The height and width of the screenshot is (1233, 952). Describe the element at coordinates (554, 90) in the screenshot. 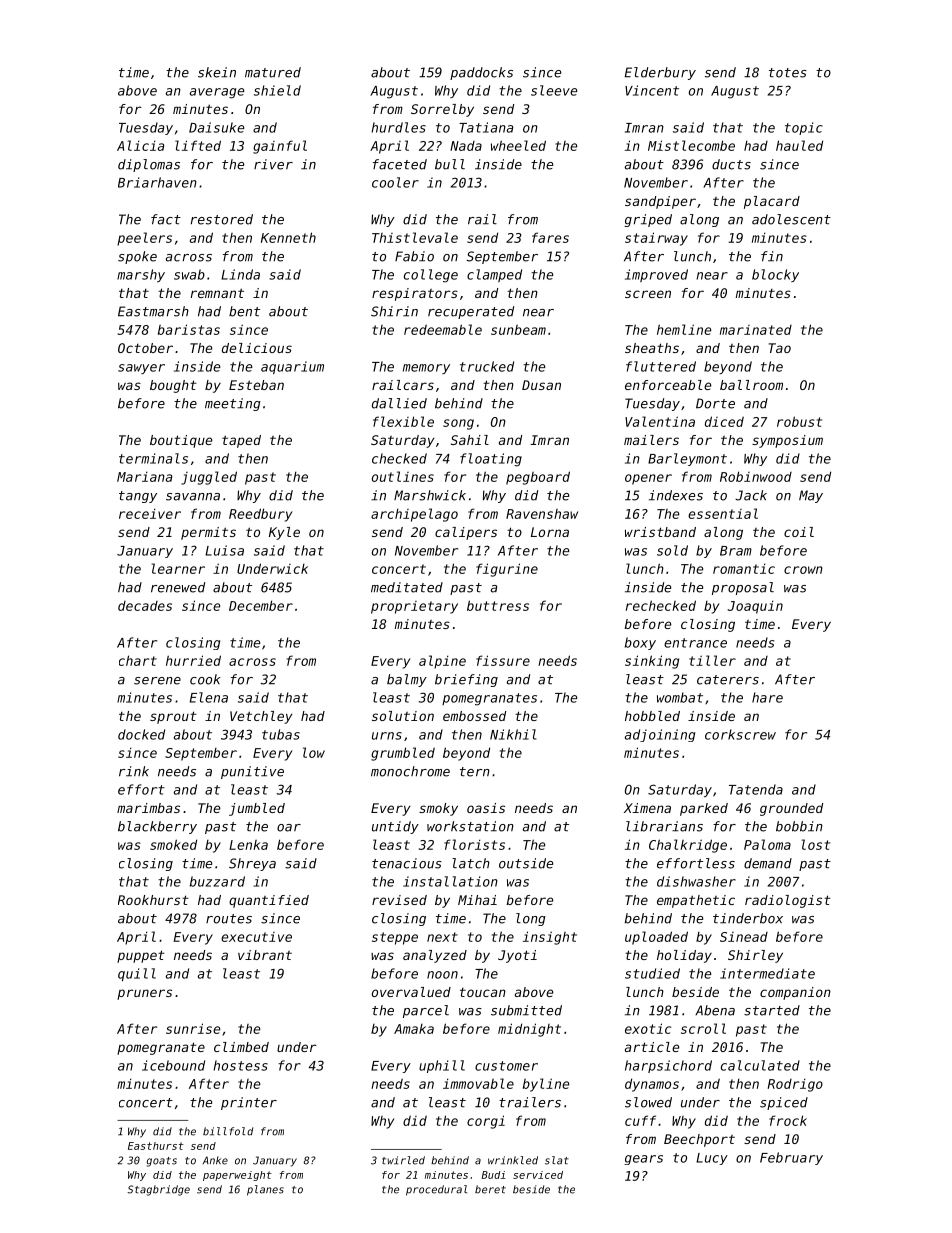

I see `sleeve` at that location.
